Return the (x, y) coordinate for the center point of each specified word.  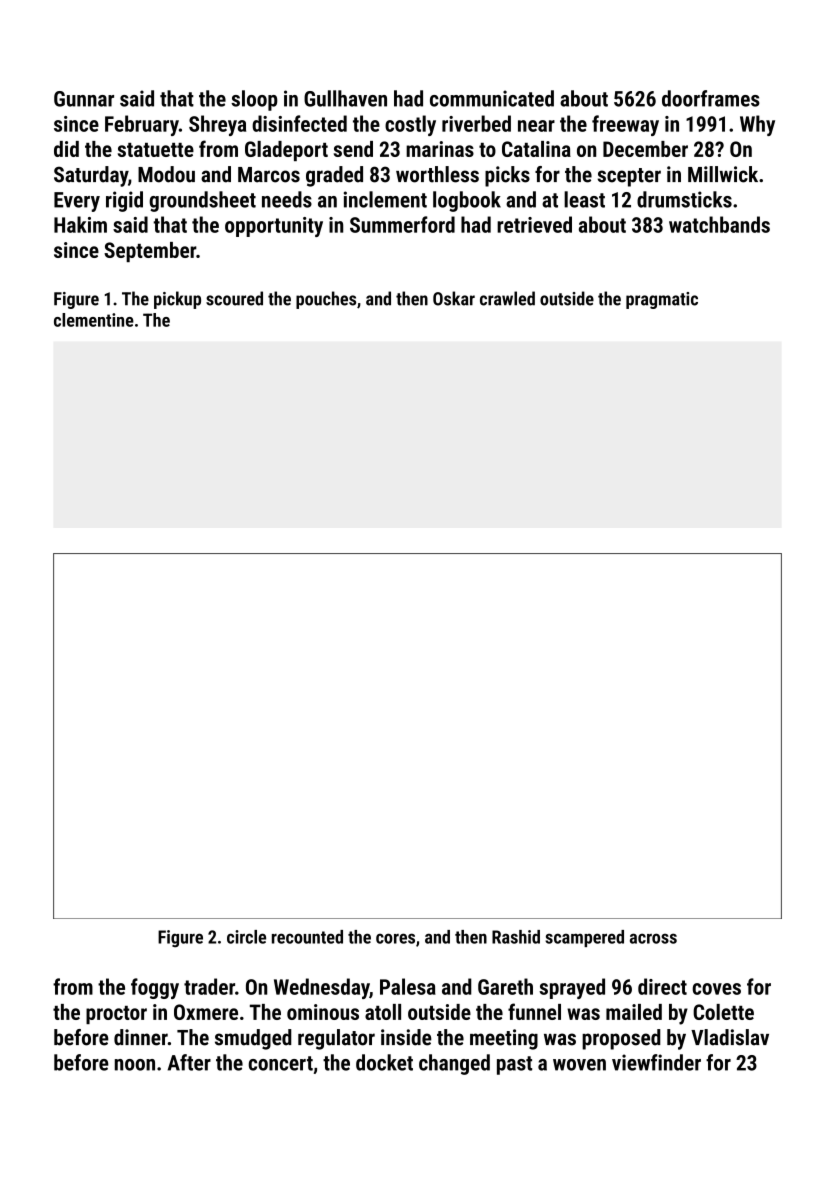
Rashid (516, 937)
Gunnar (84, 99)
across (653, 938)
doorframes (711, 98)
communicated (492, 98)
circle (246, 937)
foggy (155, 988)
